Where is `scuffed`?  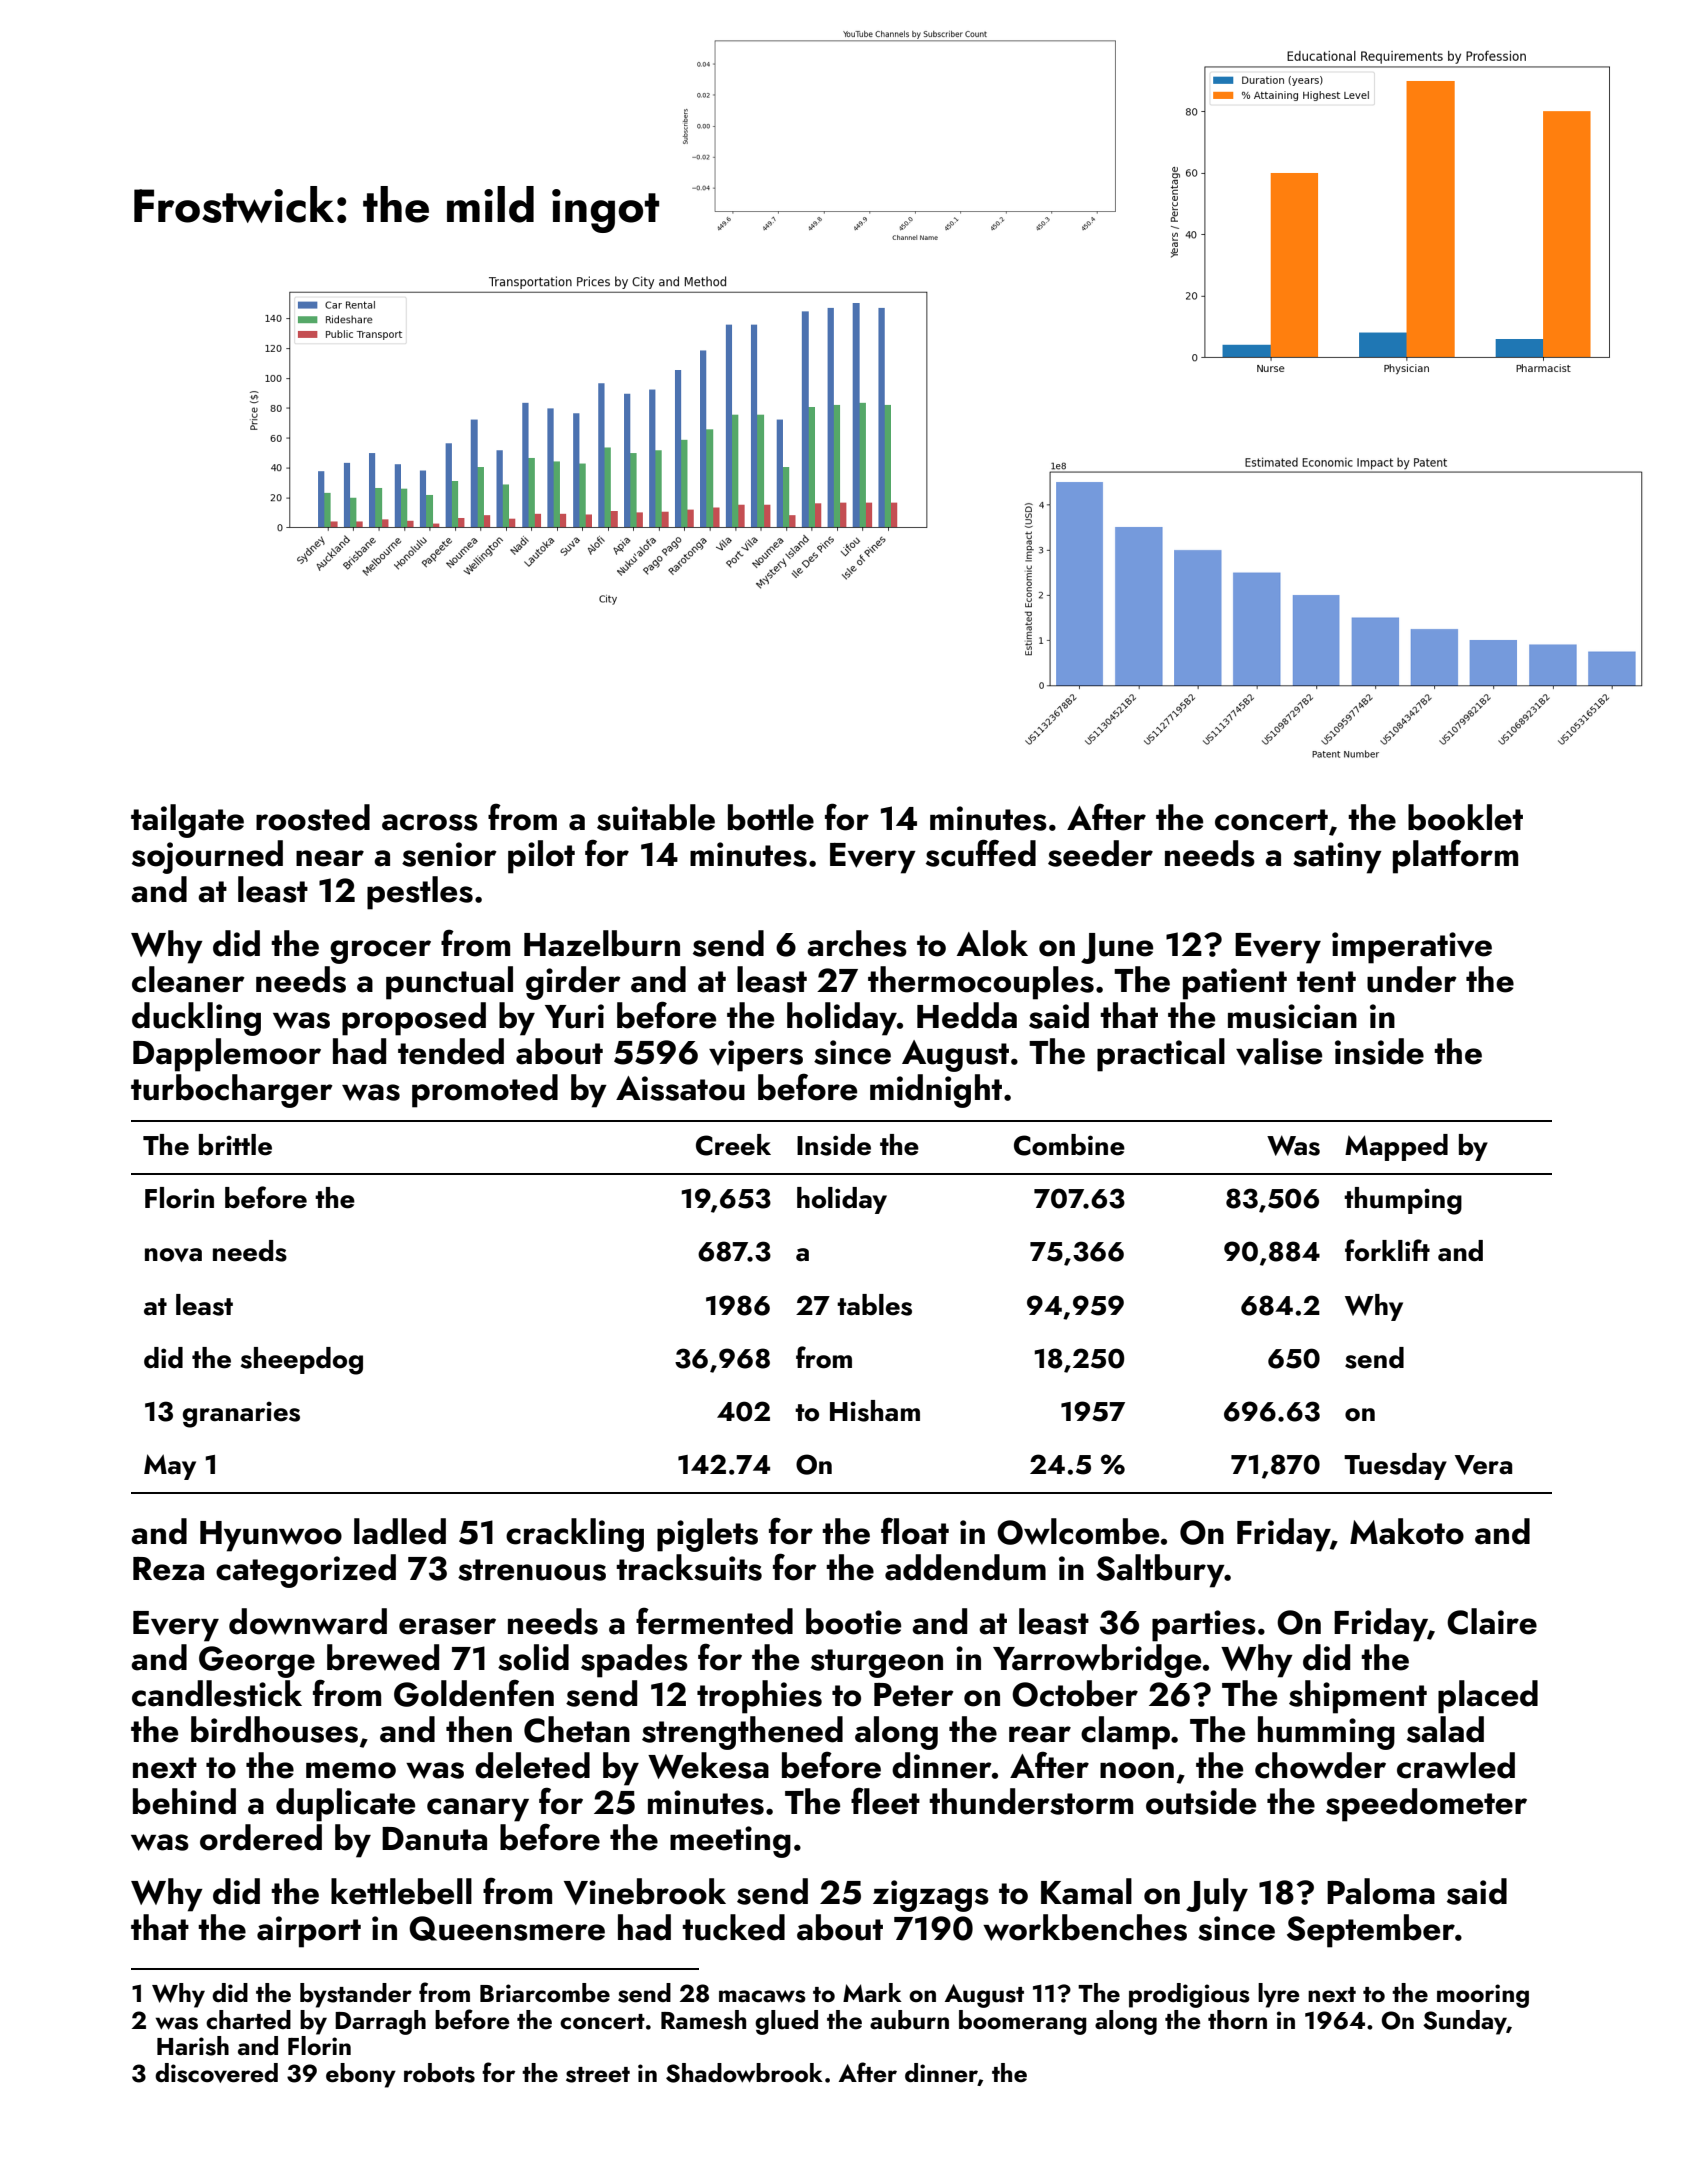 scuffed is located at coordinates (981, 853).
